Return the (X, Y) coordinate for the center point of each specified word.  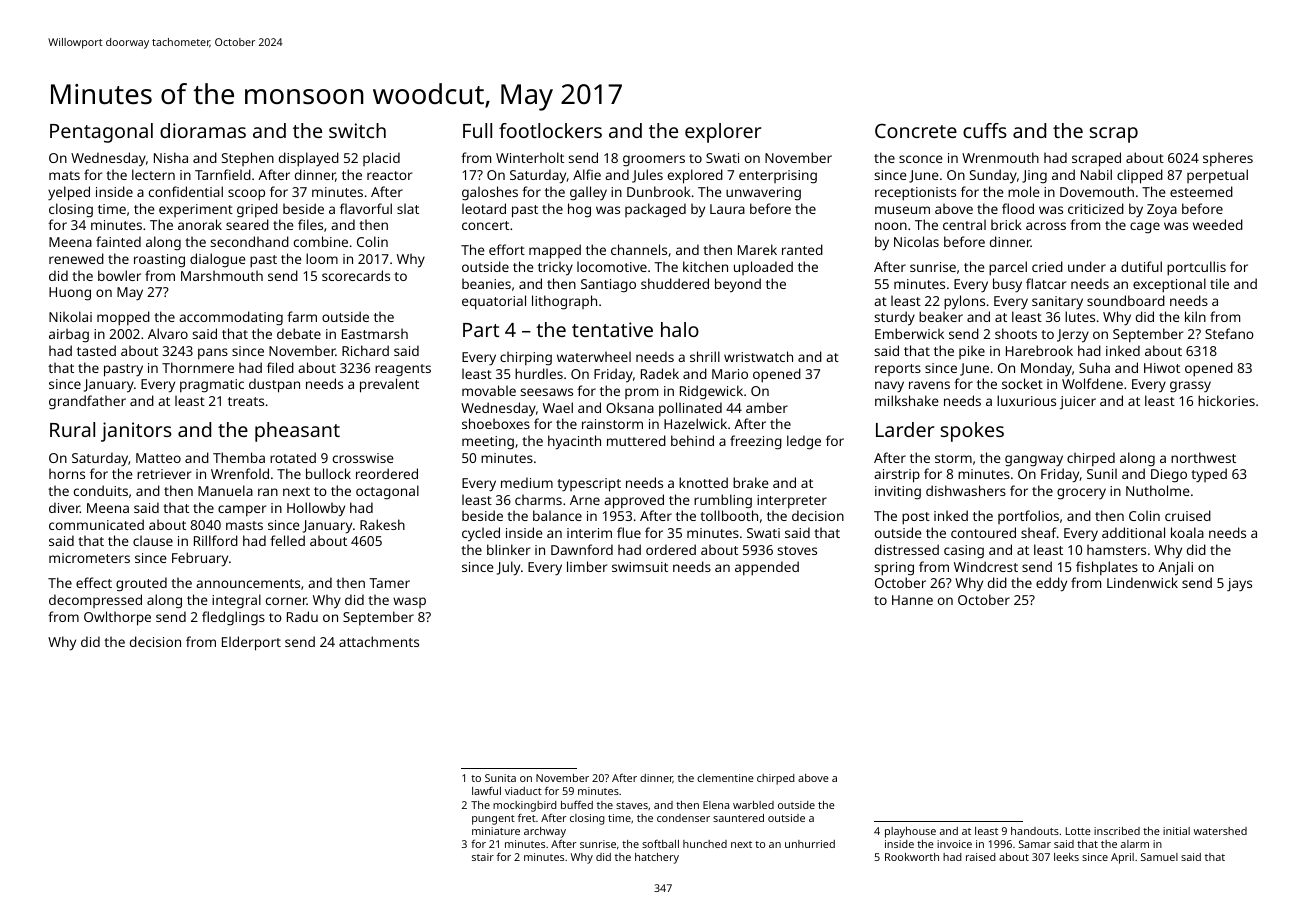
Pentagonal (101, 133)
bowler (119, 275)
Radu (302, 616)
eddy (1051, 584)
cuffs (985, 130)
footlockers (550, 130)
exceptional (1169, 285)
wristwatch (758, 356)
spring (894, 569)
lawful (486, 790)
